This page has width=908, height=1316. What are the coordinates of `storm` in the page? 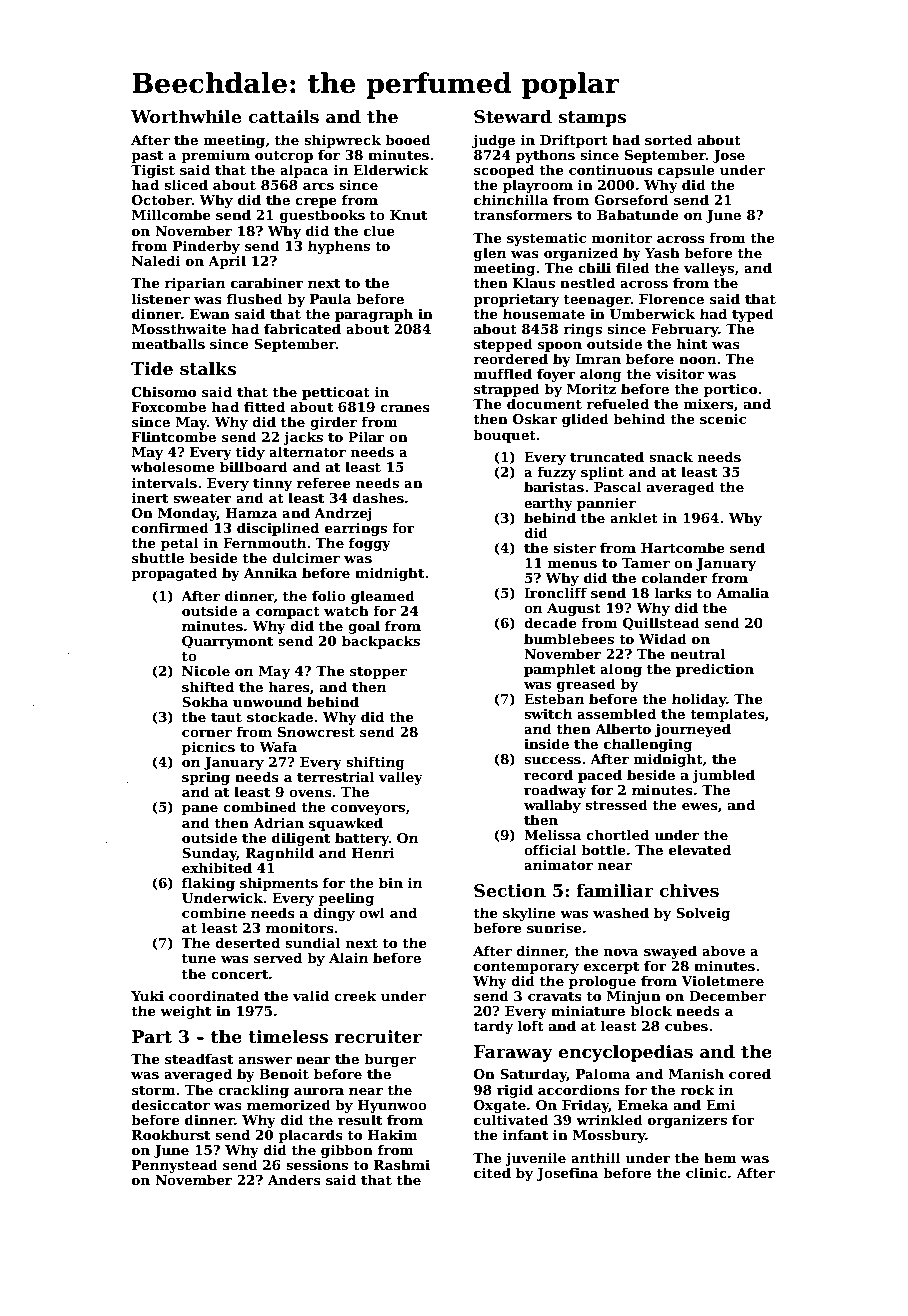 It's located at (154, 1090).
